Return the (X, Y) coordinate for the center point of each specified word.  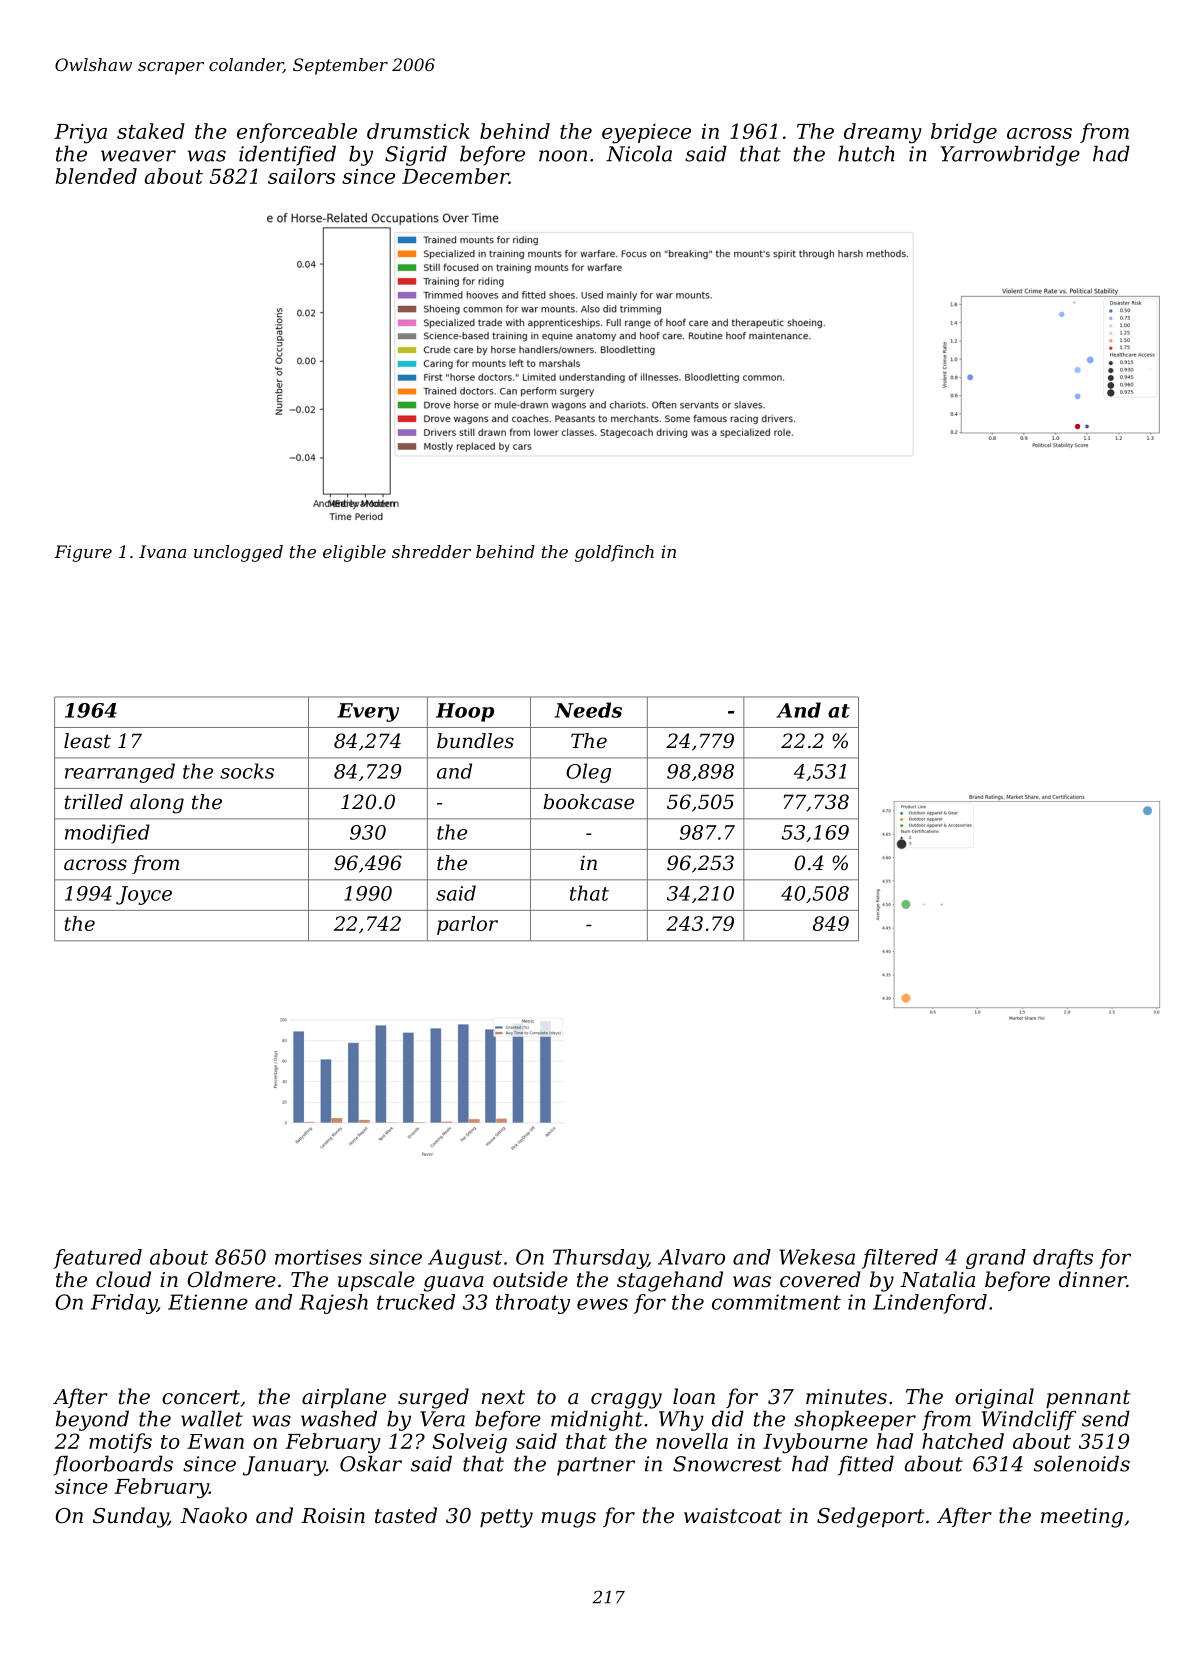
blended (96, 176)
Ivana (162, 551)
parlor (467, 925)
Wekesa (817, 1257)
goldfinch (614, 553)
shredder (431, 551)
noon (563, 156)
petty (506, 1518)
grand (996, 1259)
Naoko (213, 1515)
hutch (866, 153)
